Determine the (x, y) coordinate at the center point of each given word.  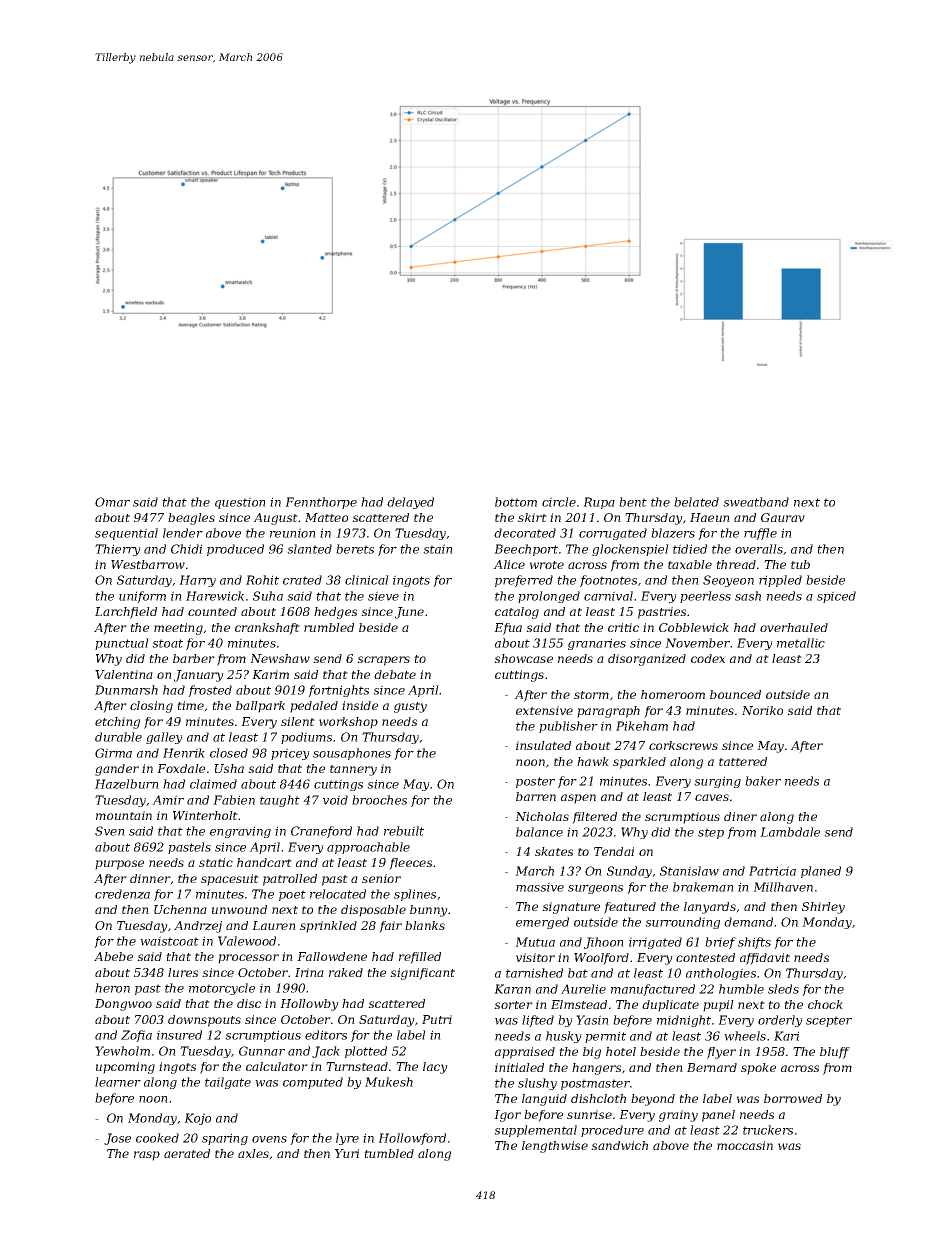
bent (633, 502)
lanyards (710, 908)
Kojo (197, 1119)
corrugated (613, 534)
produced (235, 550)
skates (554, 851)
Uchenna (180, 909)
